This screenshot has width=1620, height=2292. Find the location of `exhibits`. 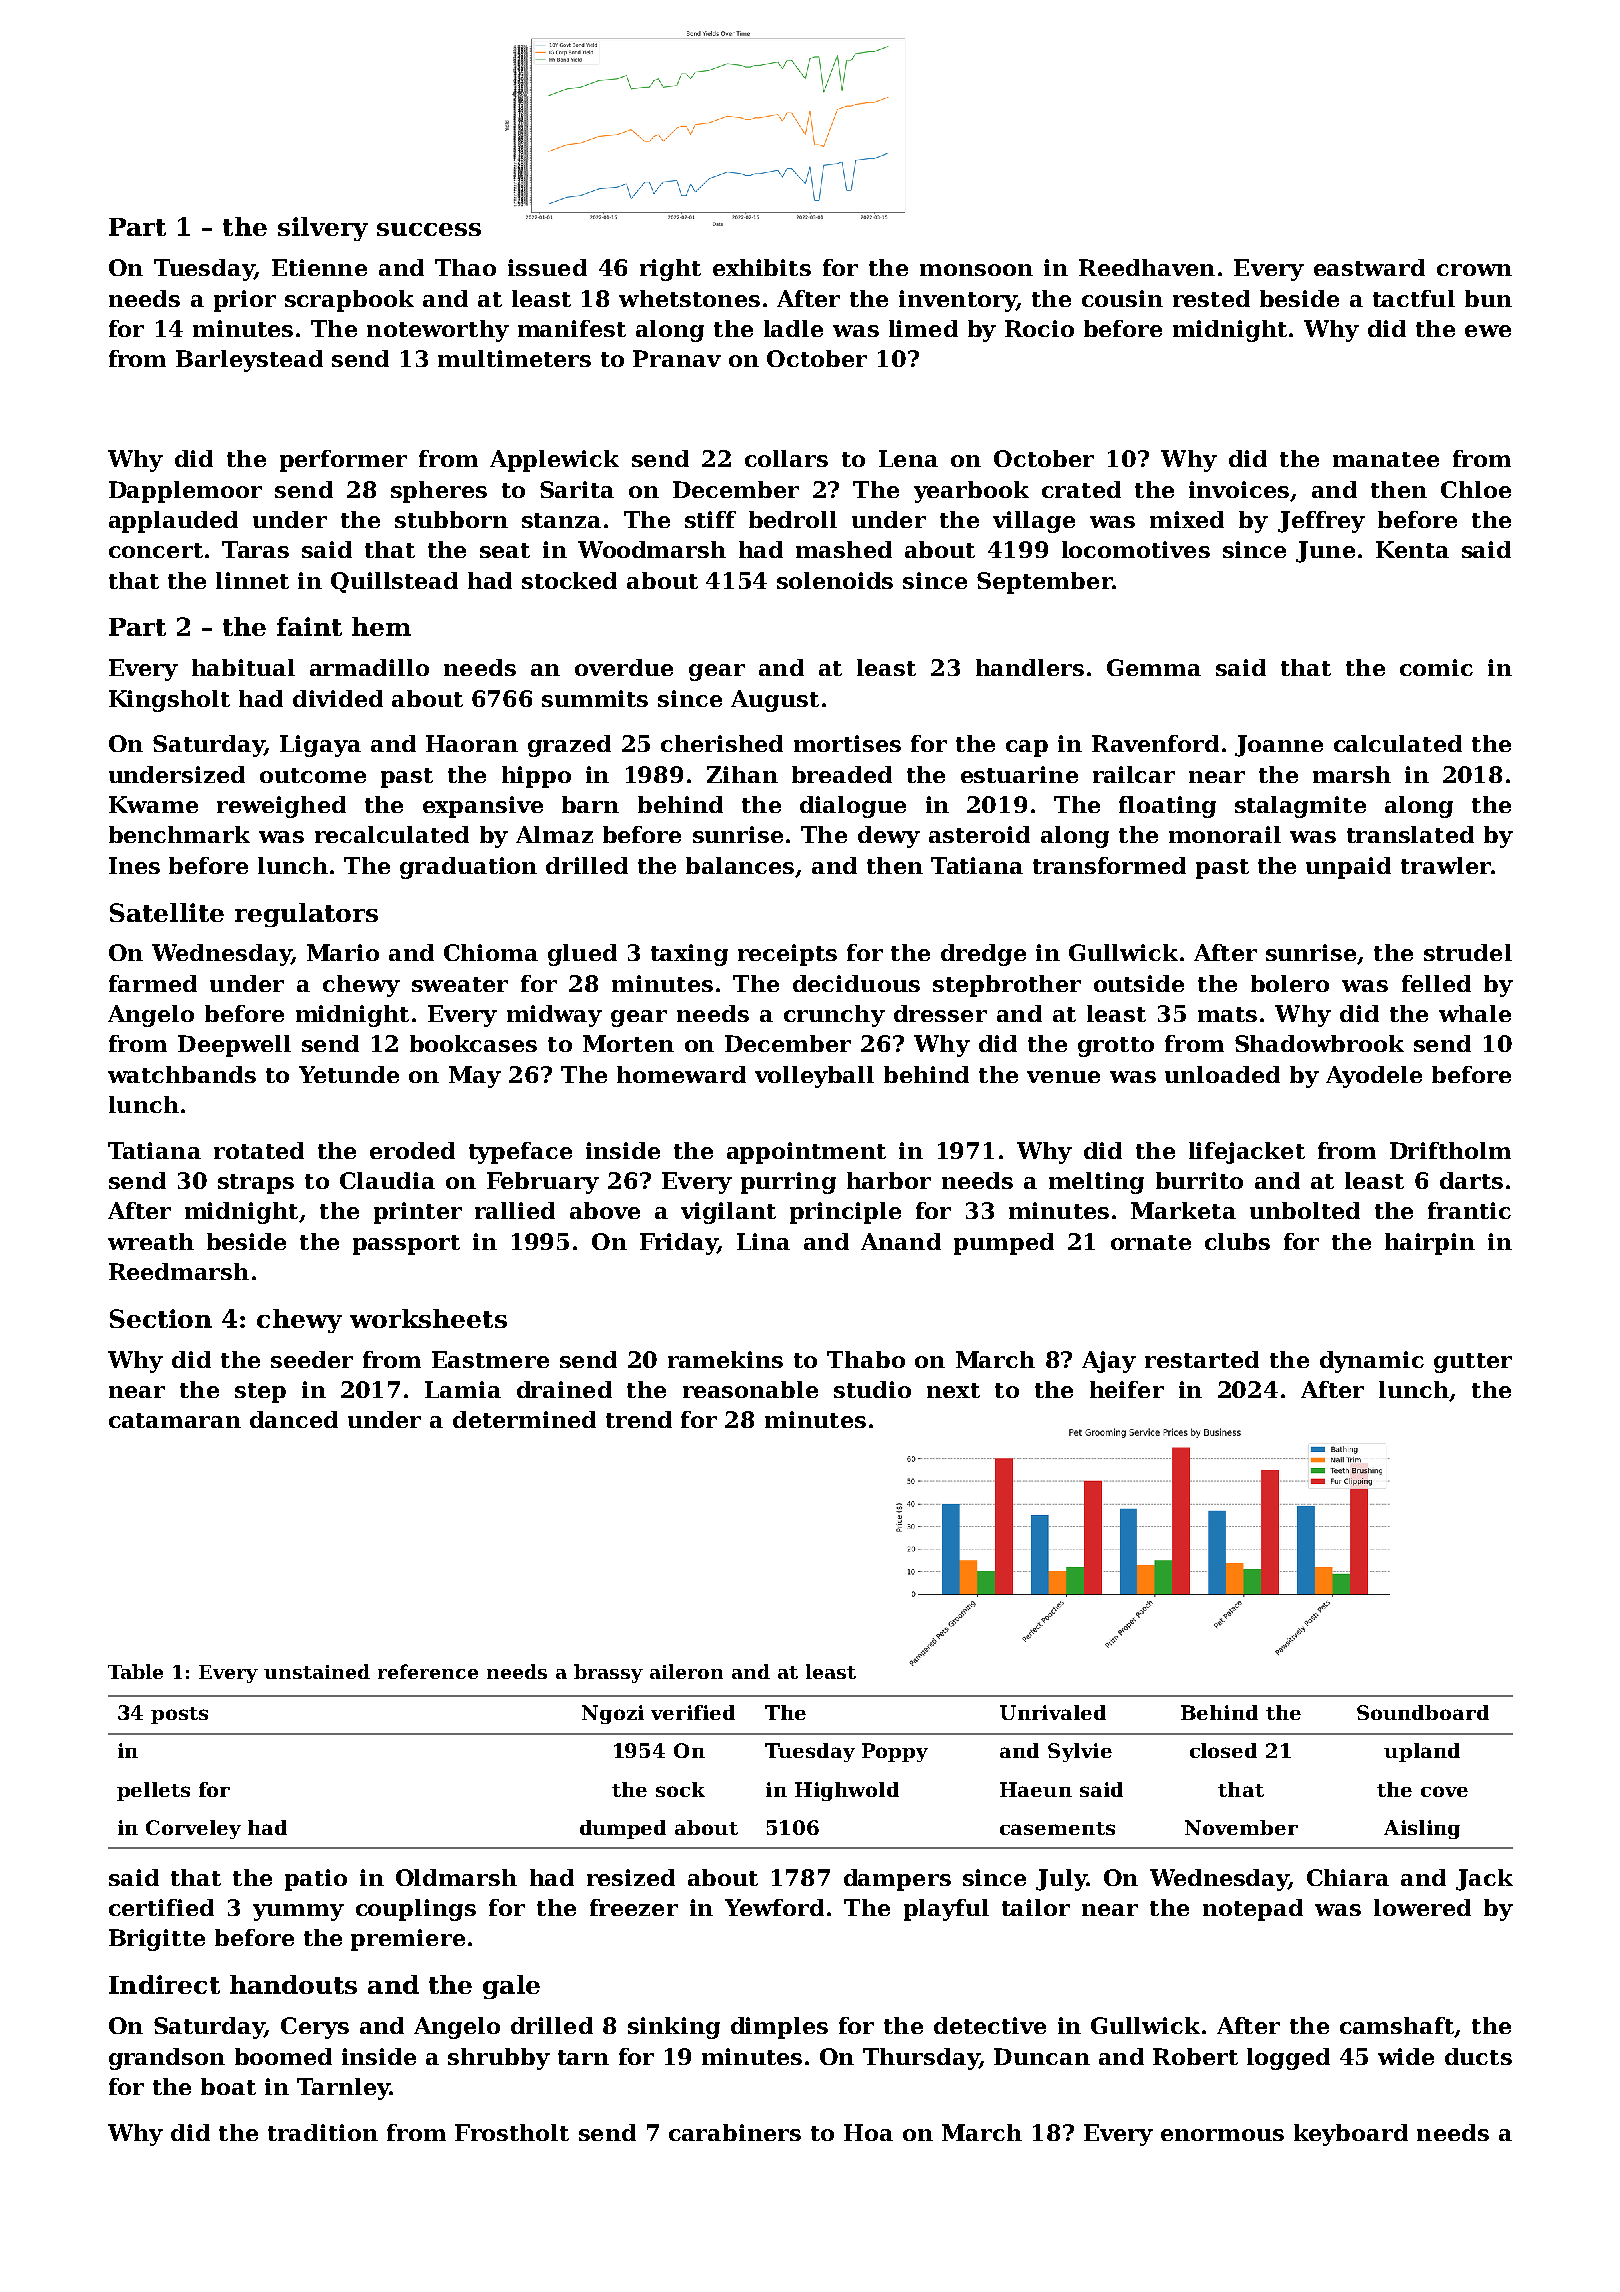

exhibits is located at coordinates (762, 267).
